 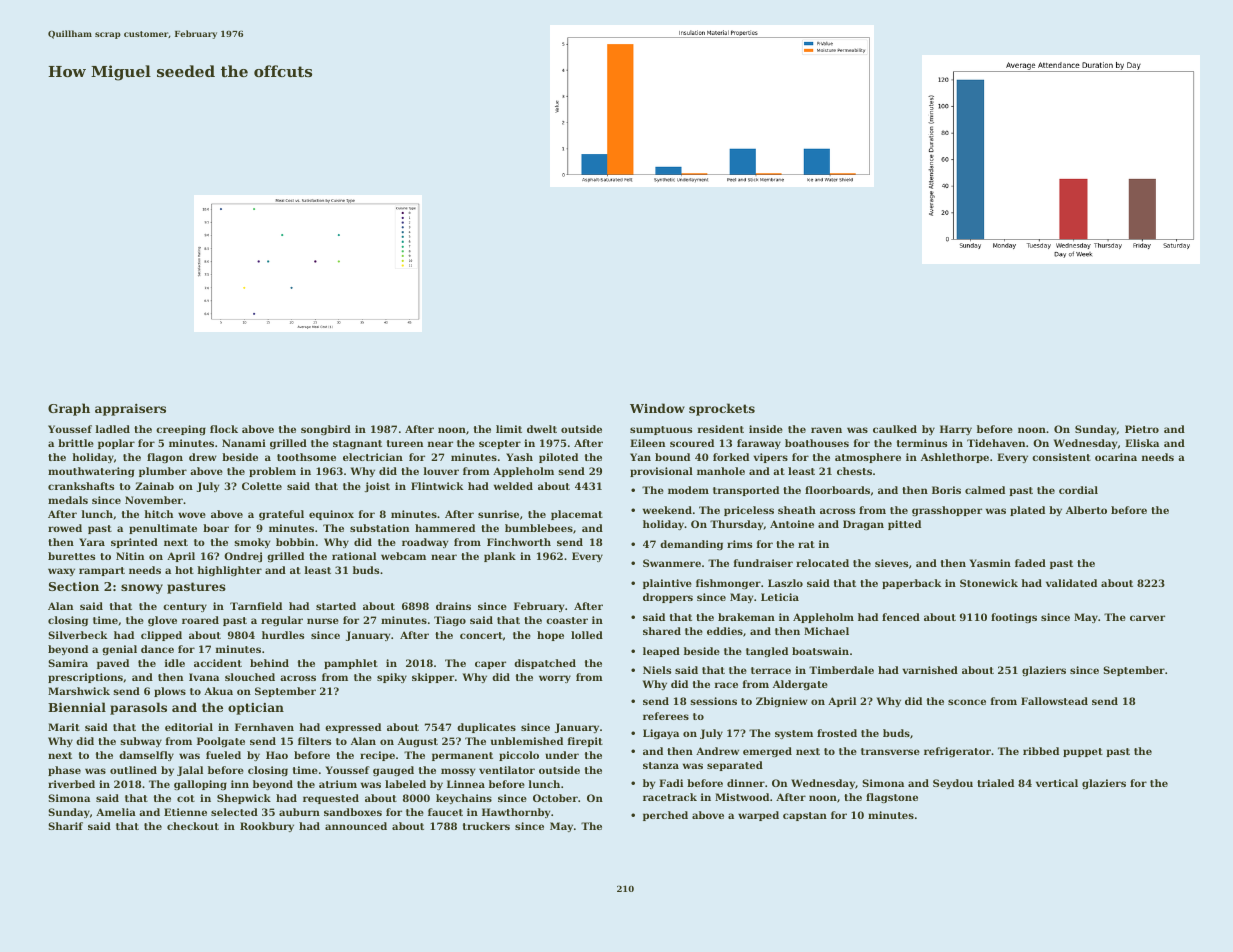 What do you see at coordinates (116, 812) in the screenshot?
I see `Amelia` at bounding box center [116, 812].
